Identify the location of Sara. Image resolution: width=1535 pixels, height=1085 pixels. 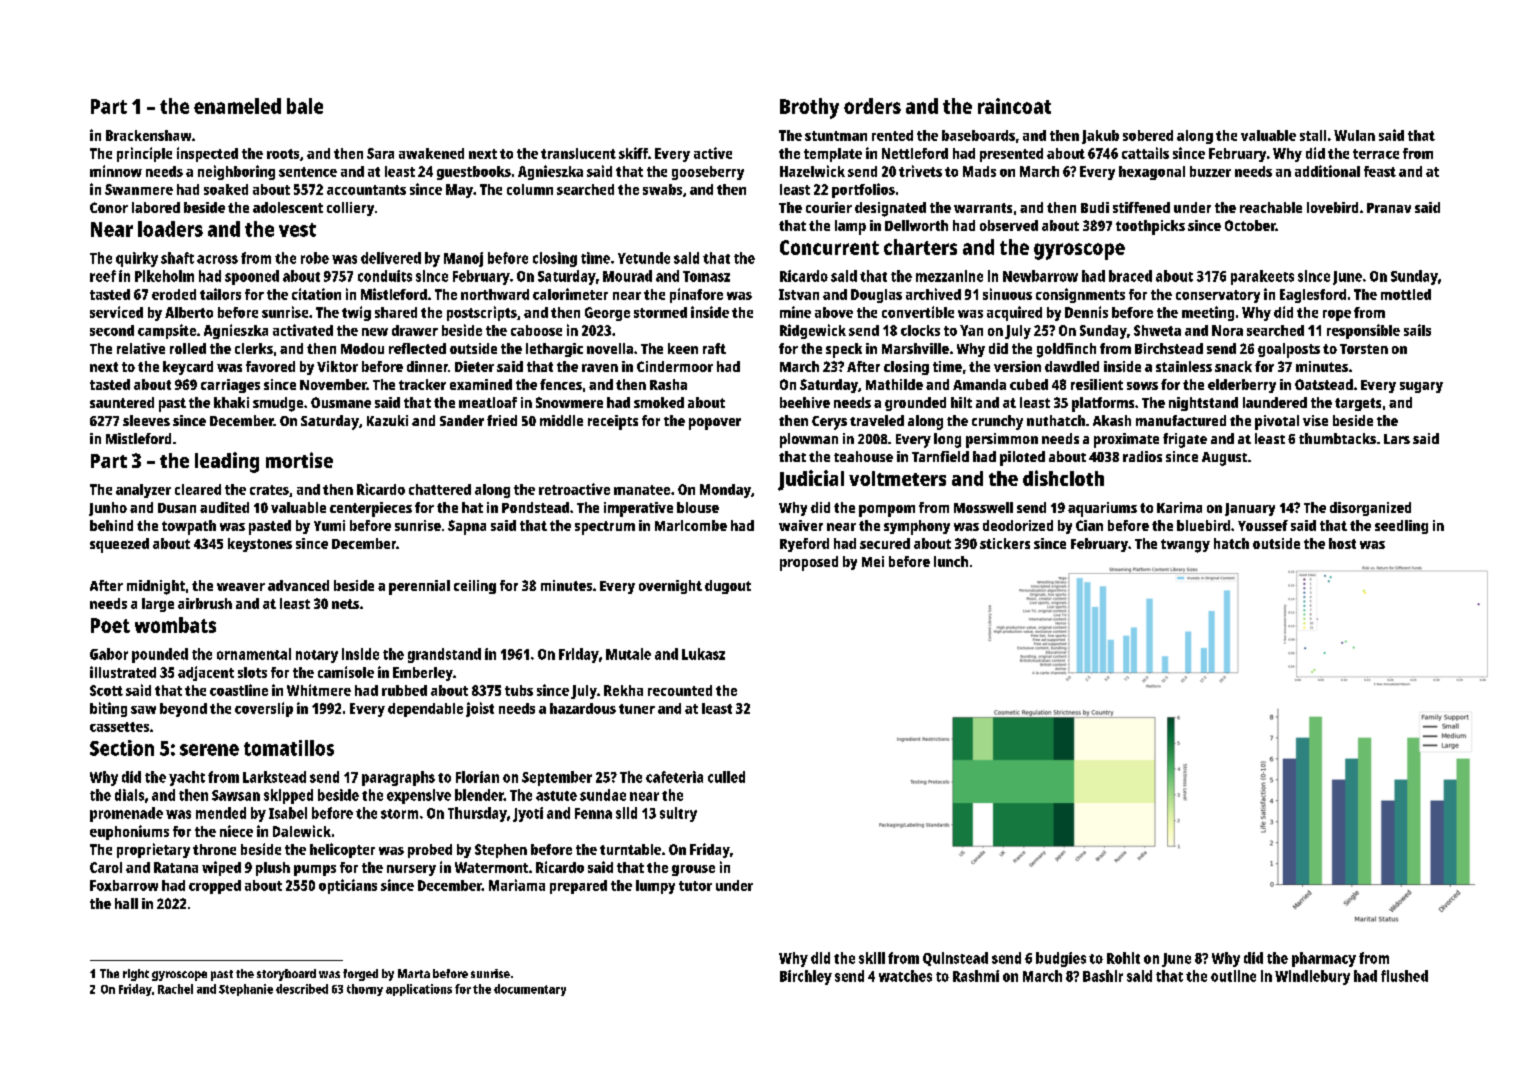
(380, 153).
